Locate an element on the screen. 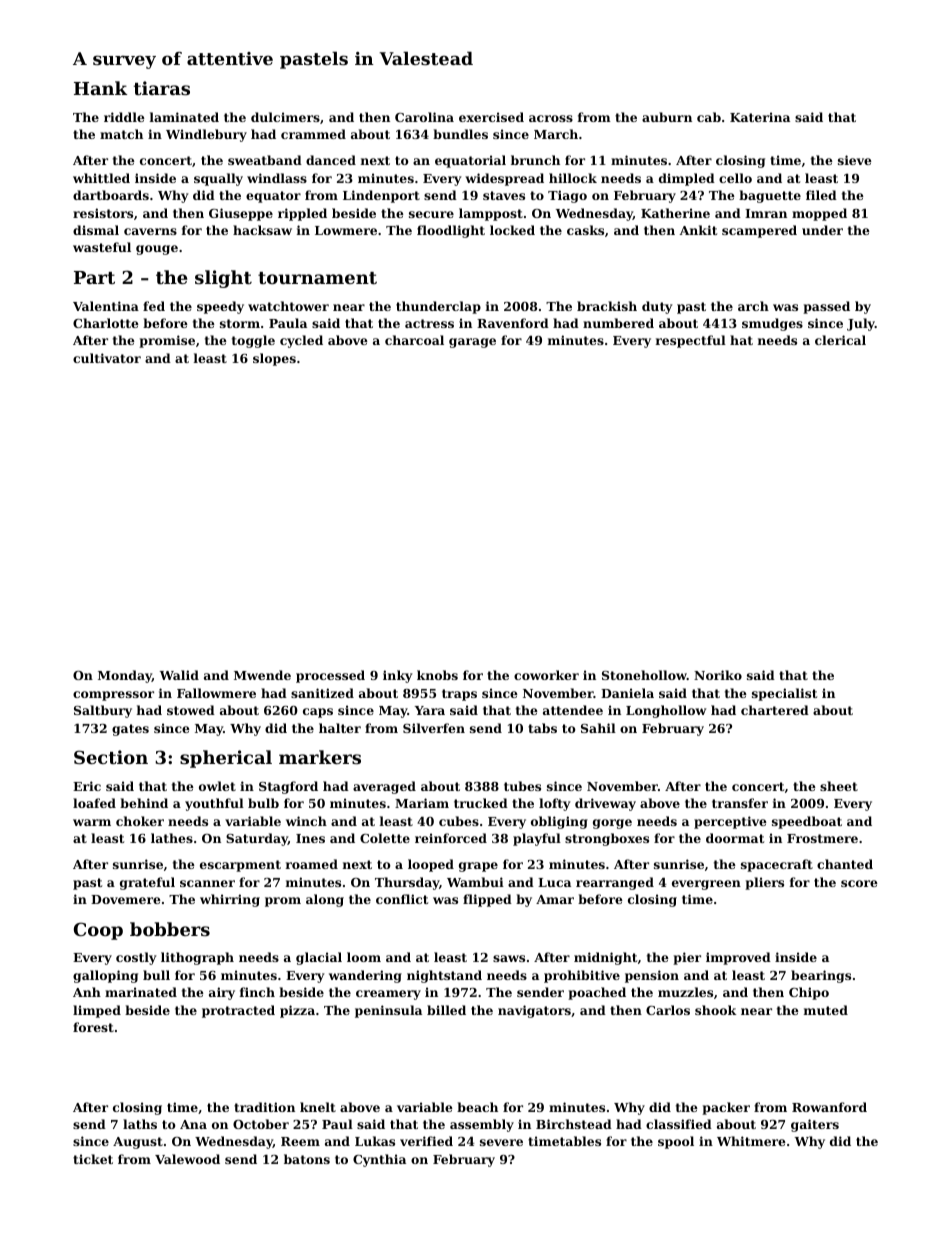 The image size is (952, 1233). processed is located at coordinates (330, 676).
